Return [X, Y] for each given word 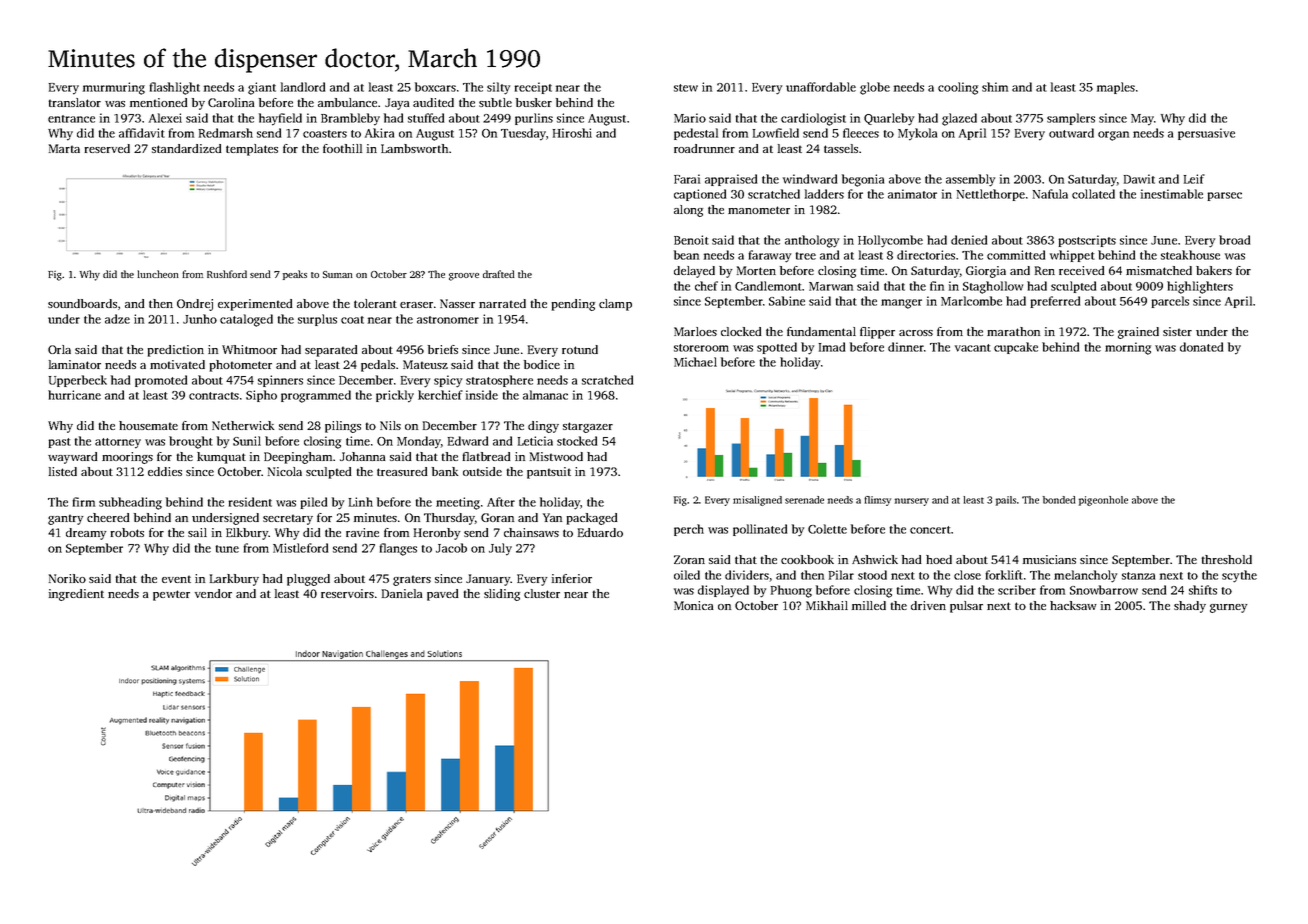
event [176, 579]
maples [1116, 88]
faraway [770, 256]
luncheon [158, 274]
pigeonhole [1103, 501]
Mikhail [827, 605]
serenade [804, 500]
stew [686, 88]
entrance [71, 119]
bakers [1214, 270]
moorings [127, 458]
